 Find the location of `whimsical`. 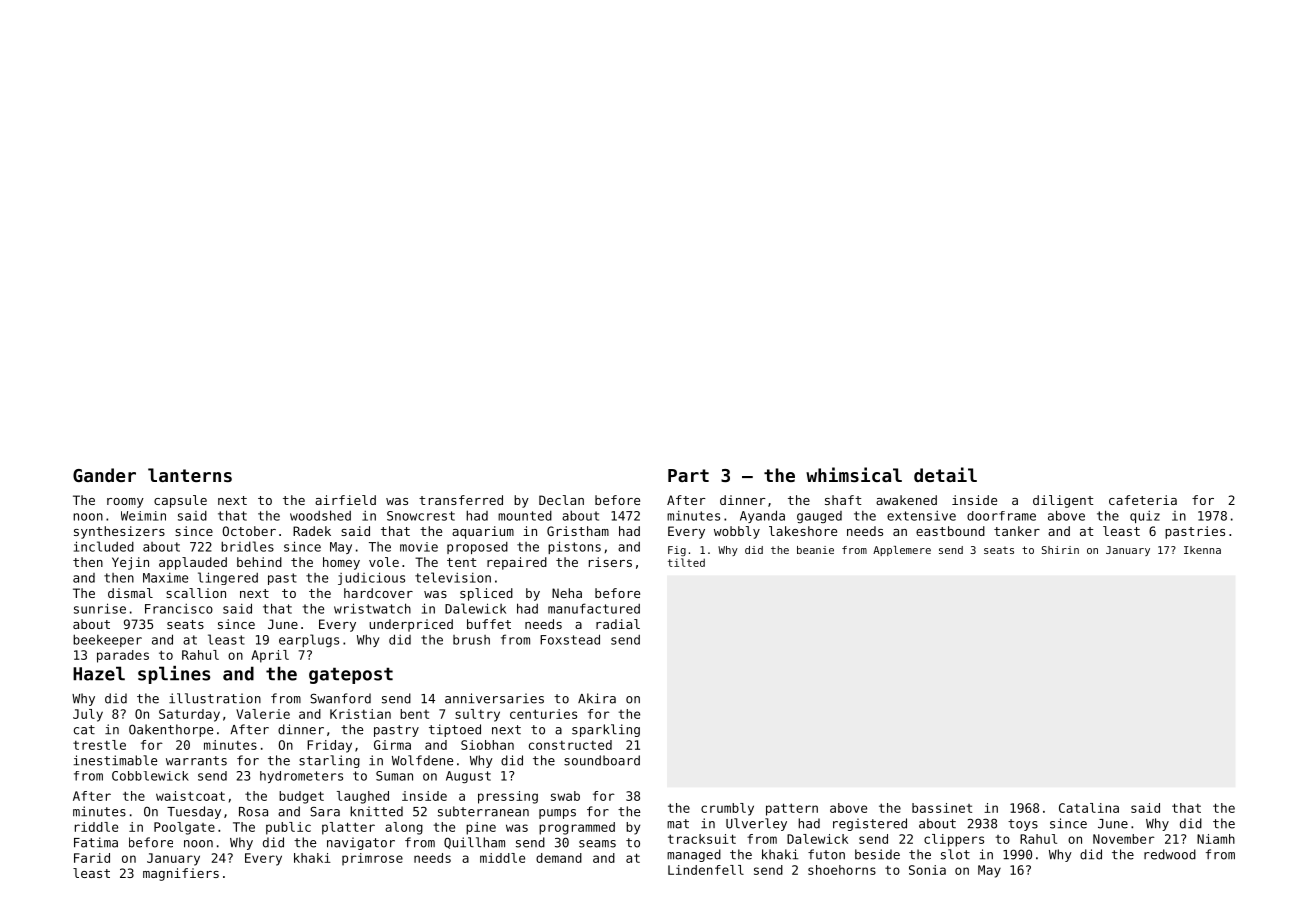

whimsical is located at coordinates (854, 474).
